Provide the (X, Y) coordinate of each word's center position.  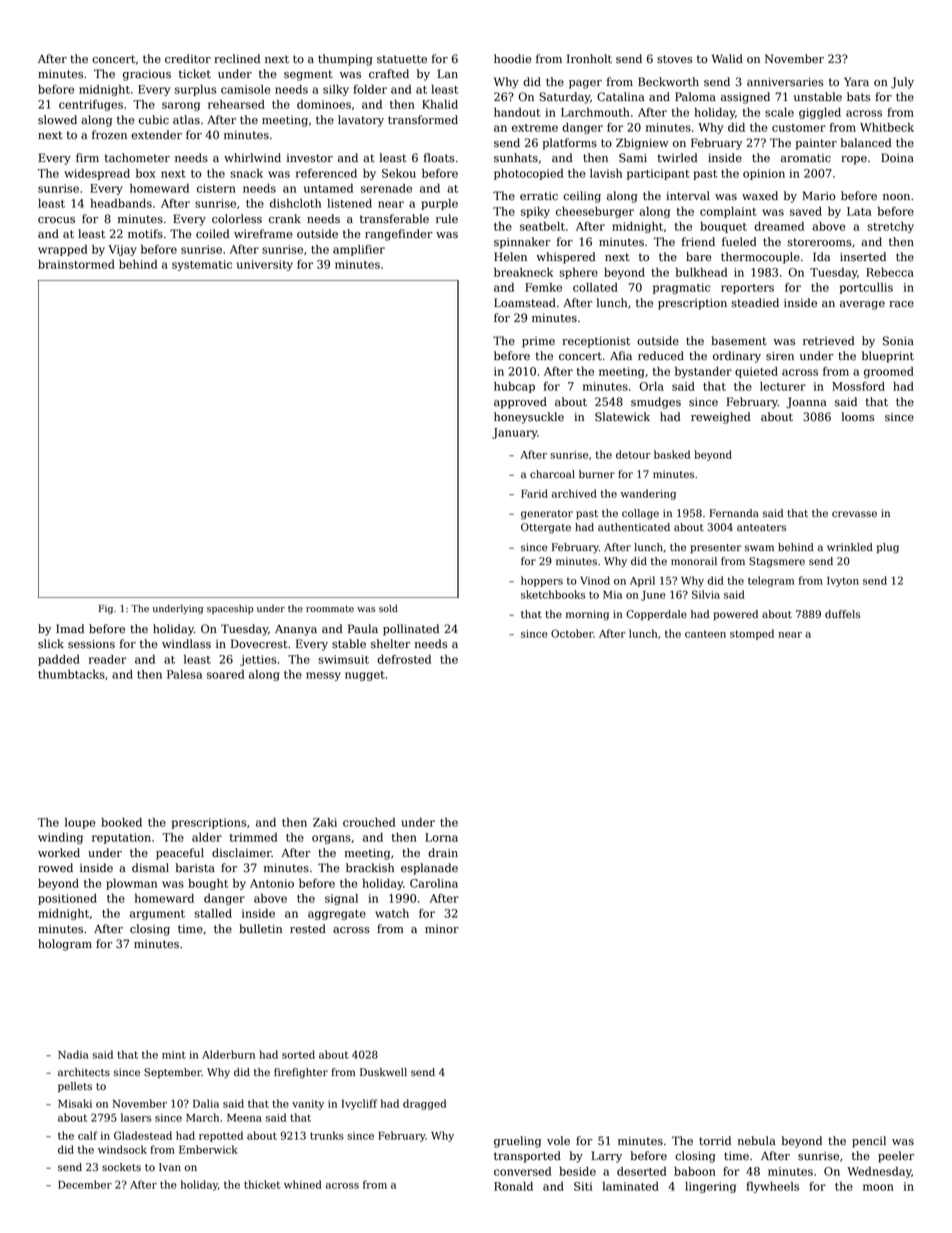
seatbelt (542, 226)
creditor (188, 59)
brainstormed (76, 264)
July (902, 83)
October (572, 633)
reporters (747, 289)
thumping (345, 60)
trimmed (254, 837)
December (85, 1184)
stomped (752, 634)
